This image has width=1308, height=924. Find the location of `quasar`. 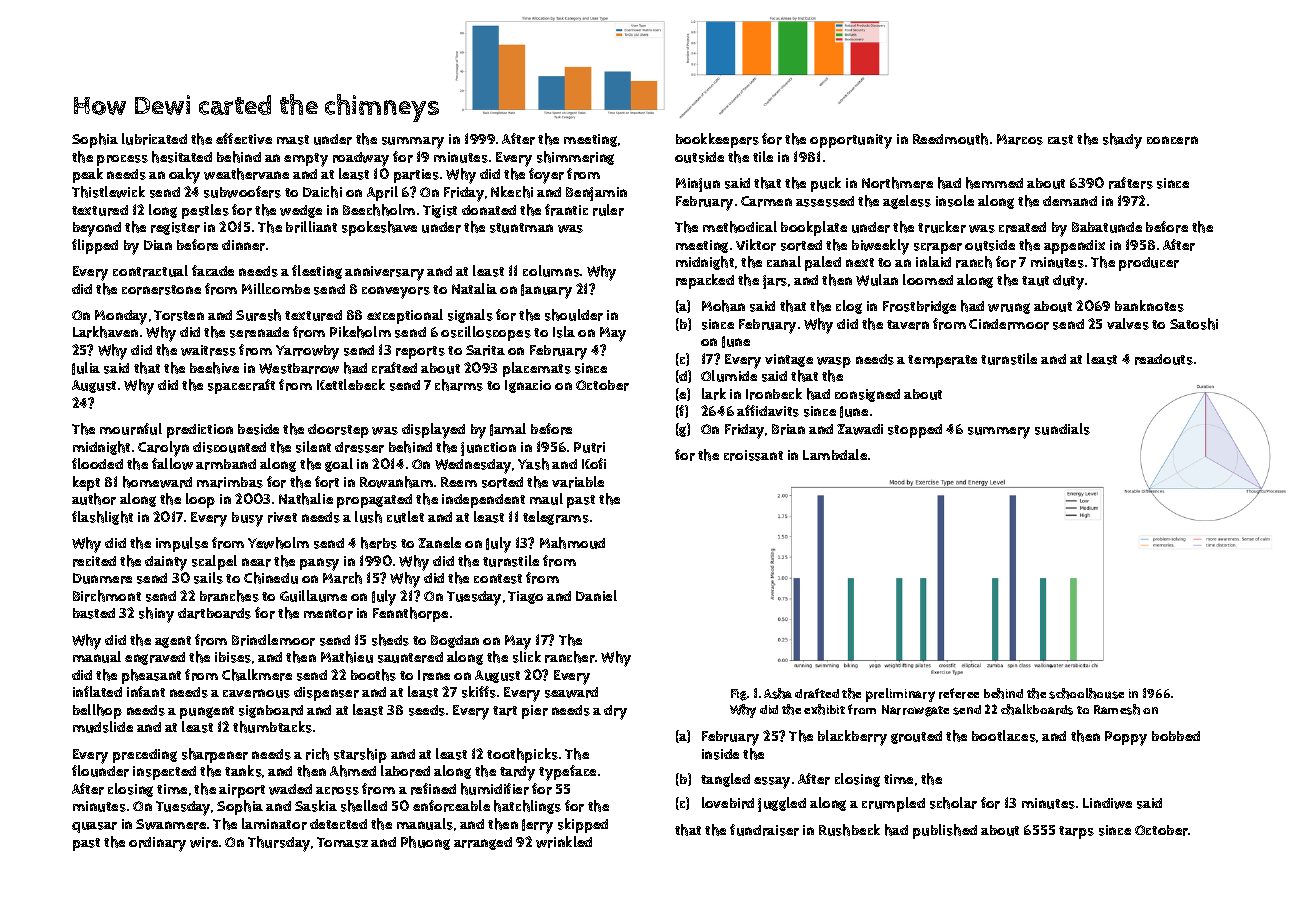

quasar is located at coordinates (94, 827).
